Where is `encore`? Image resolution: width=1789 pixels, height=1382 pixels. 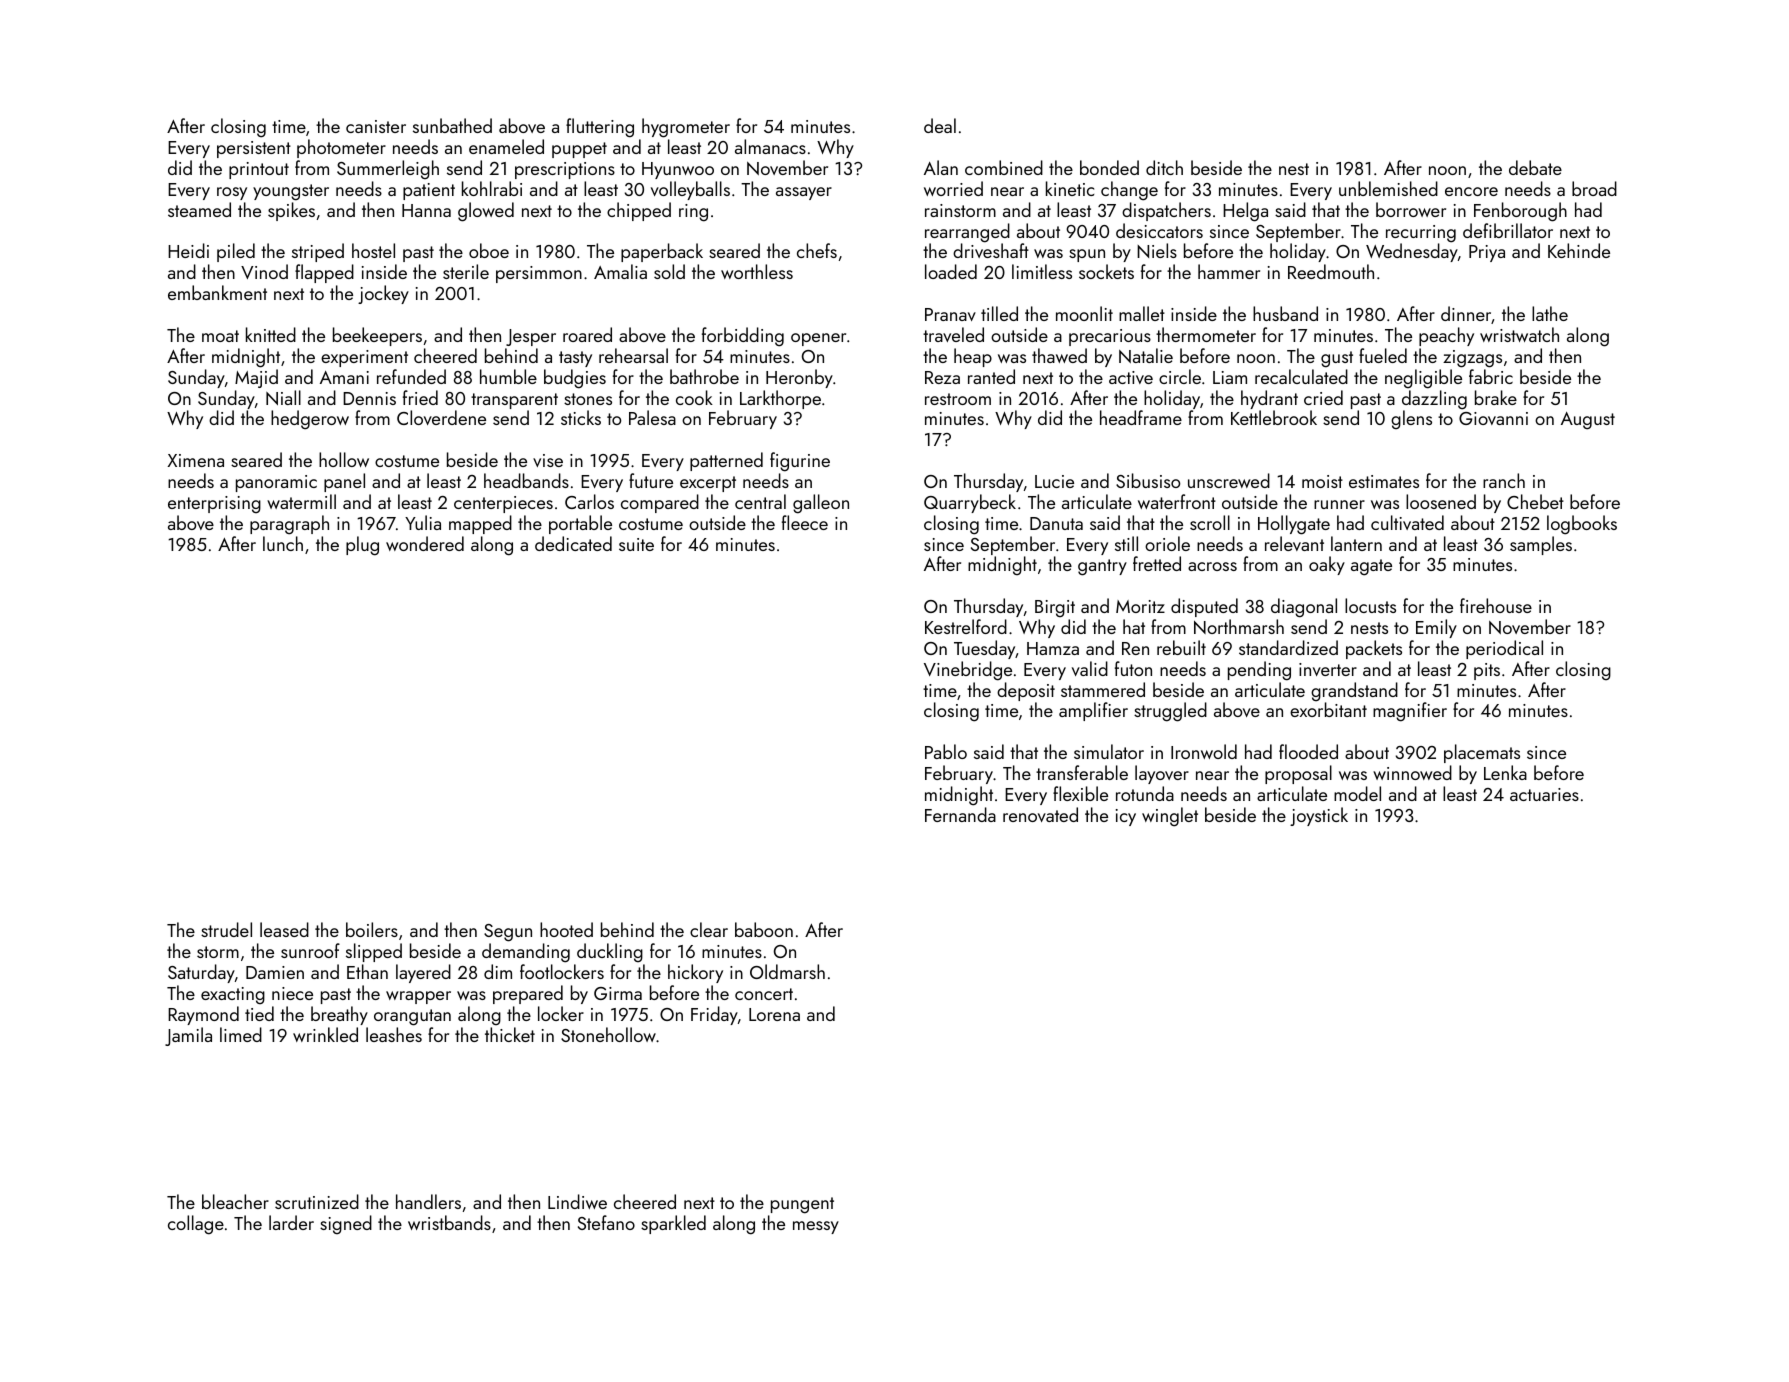
encore is located at coordinates (1471, 191).
